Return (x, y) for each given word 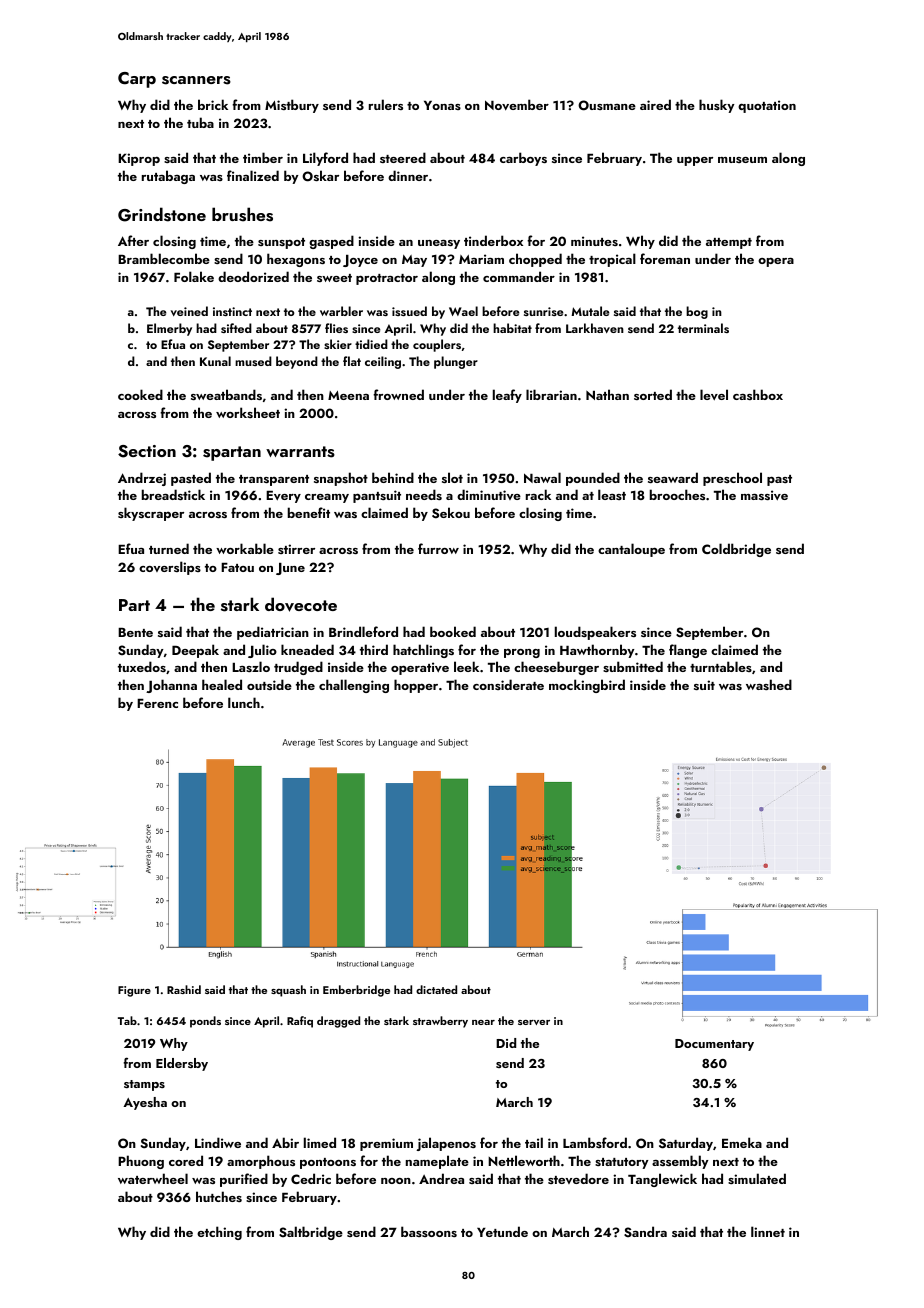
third (374, 649)
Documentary (714, 1045)
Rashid (184, 989)
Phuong (141, 1162)
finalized (253, 175)
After (133, 240)
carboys (523, 159)
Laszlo (251, 666)
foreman (665, 258)
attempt (729, 243)
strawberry (440, 1022)
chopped (535, 260)
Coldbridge (736, 550)
